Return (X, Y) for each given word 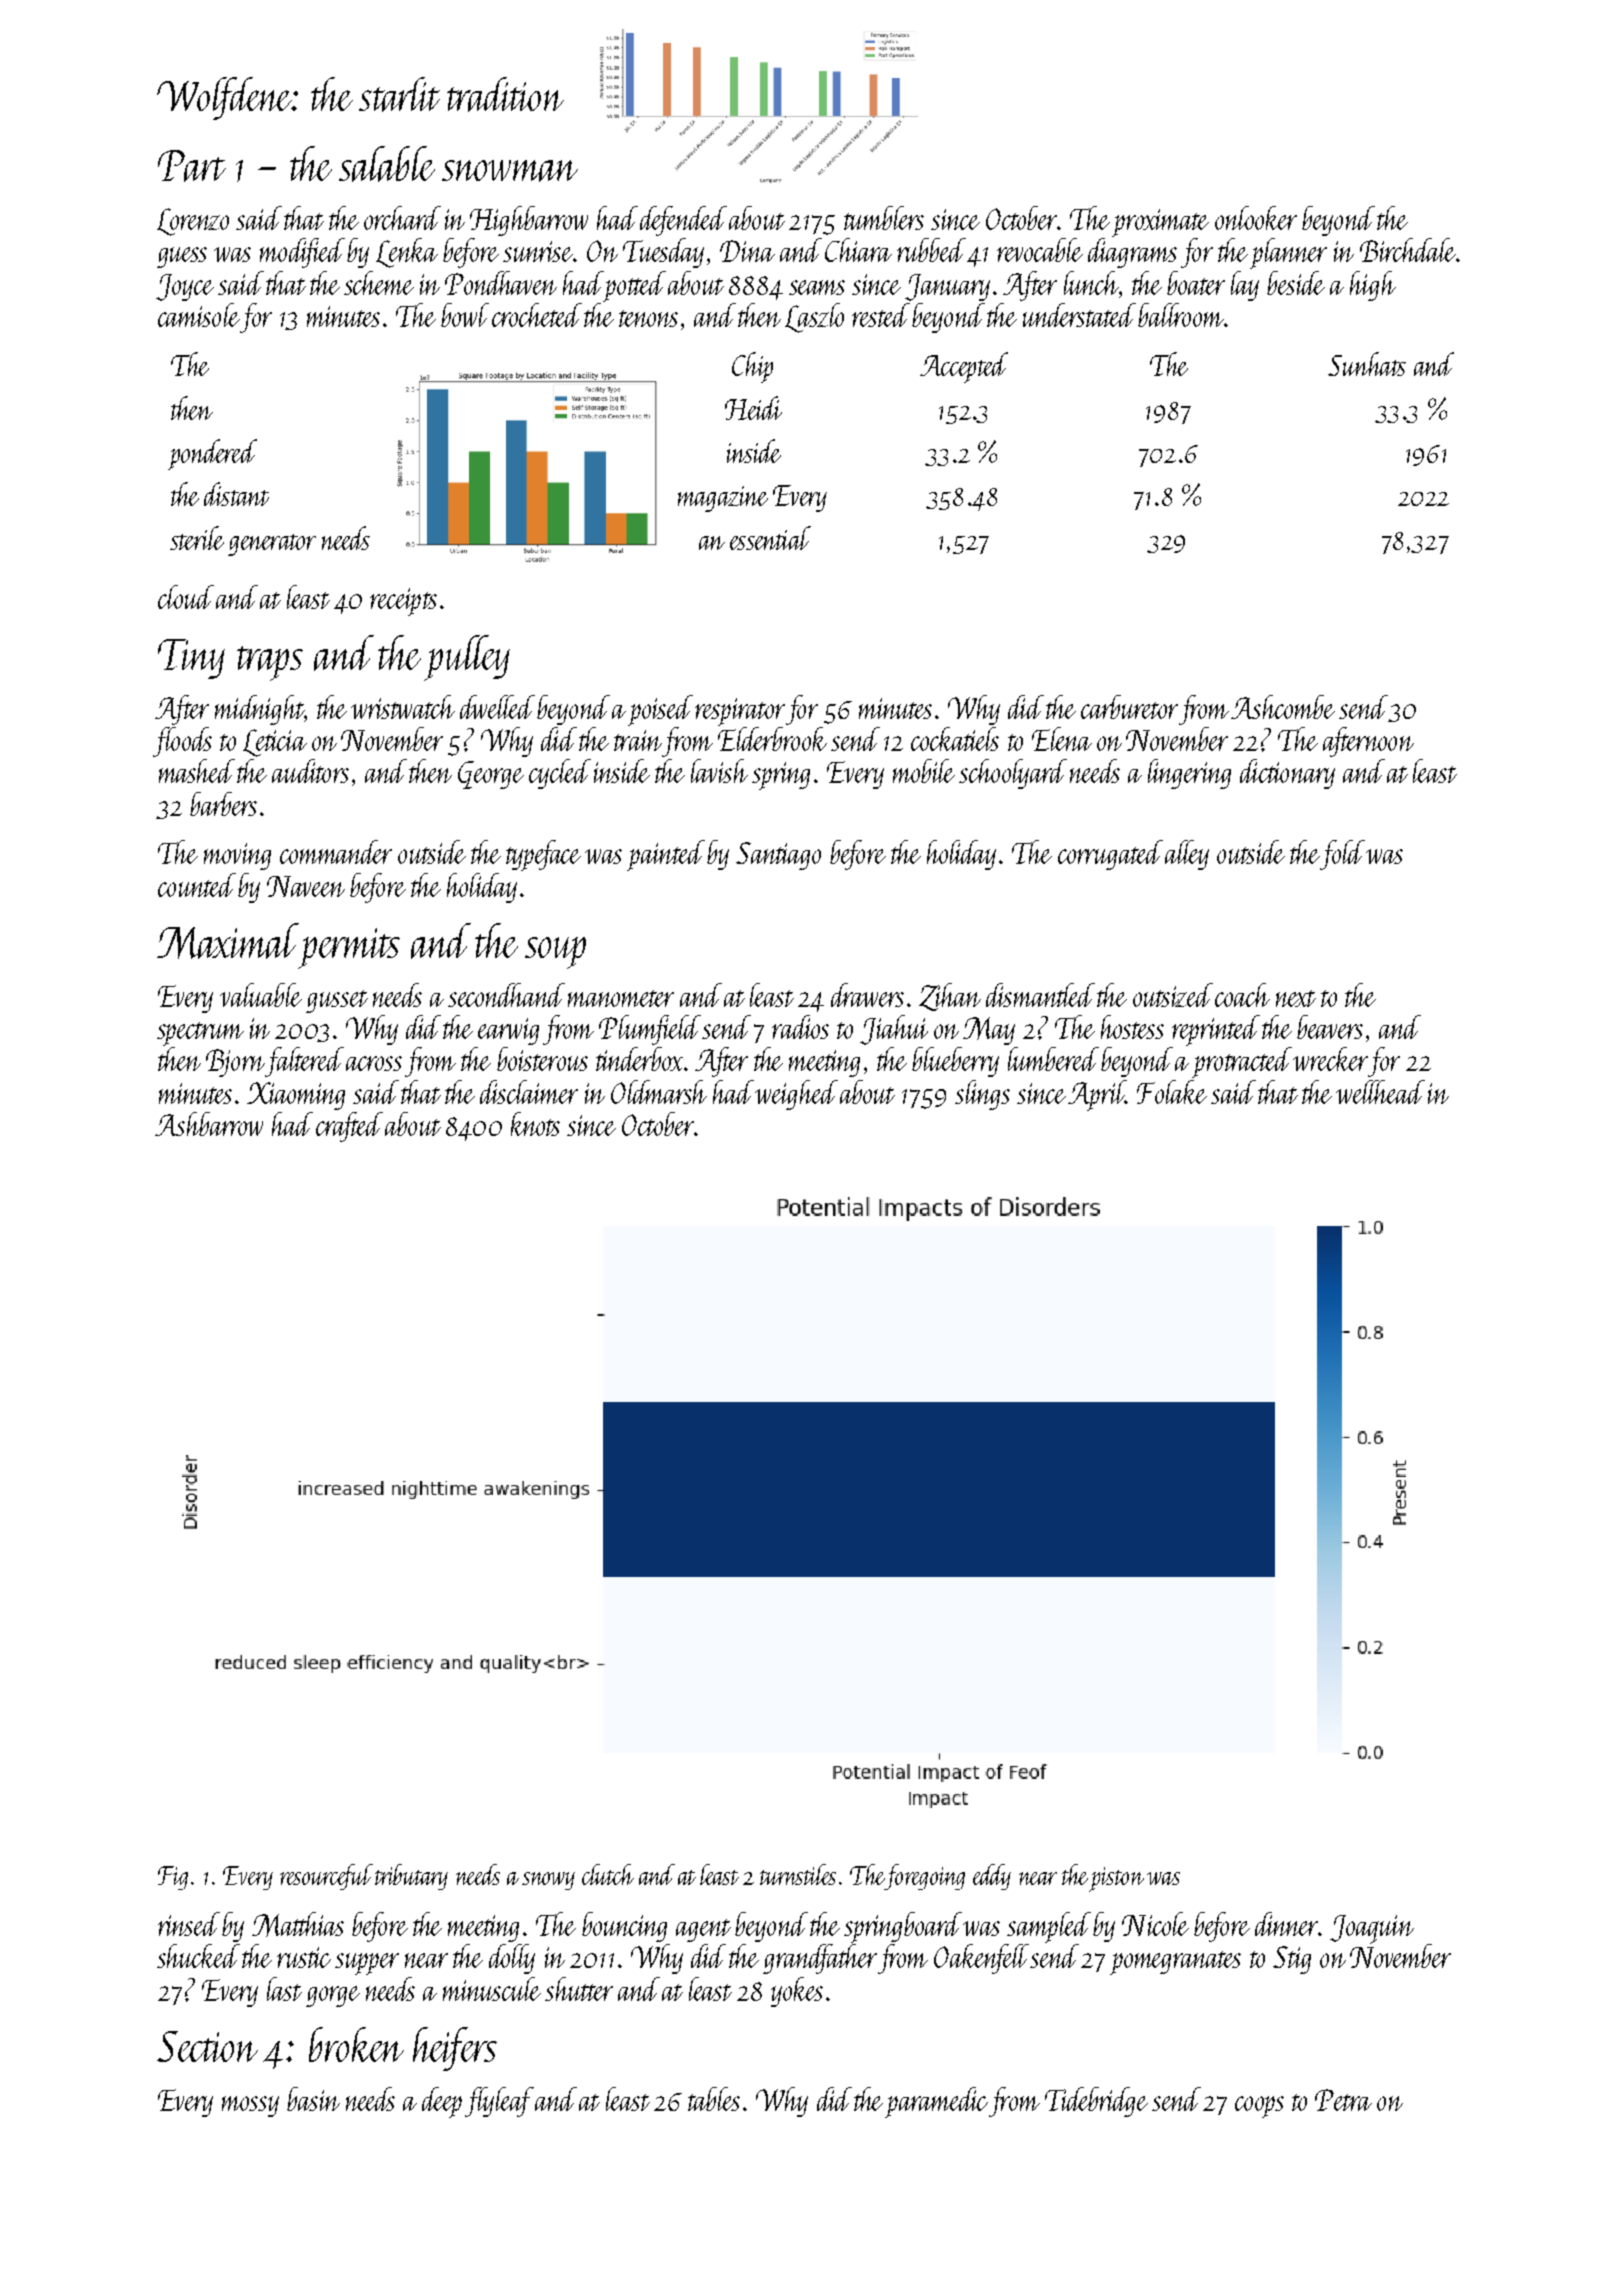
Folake (1172, 1092)
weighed (796, 1095)
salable (387, 164)
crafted (349, 1127)
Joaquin (1372, 1929)
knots (535, 1124)
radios (800, 1027)
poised (660, 710)
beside (1296, 283)
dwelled (497, 707)
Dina (747, 251)
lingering (1189, 774)
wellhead (1380, 1092)
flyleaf (499, 2102)
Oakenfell (981, 1959)
